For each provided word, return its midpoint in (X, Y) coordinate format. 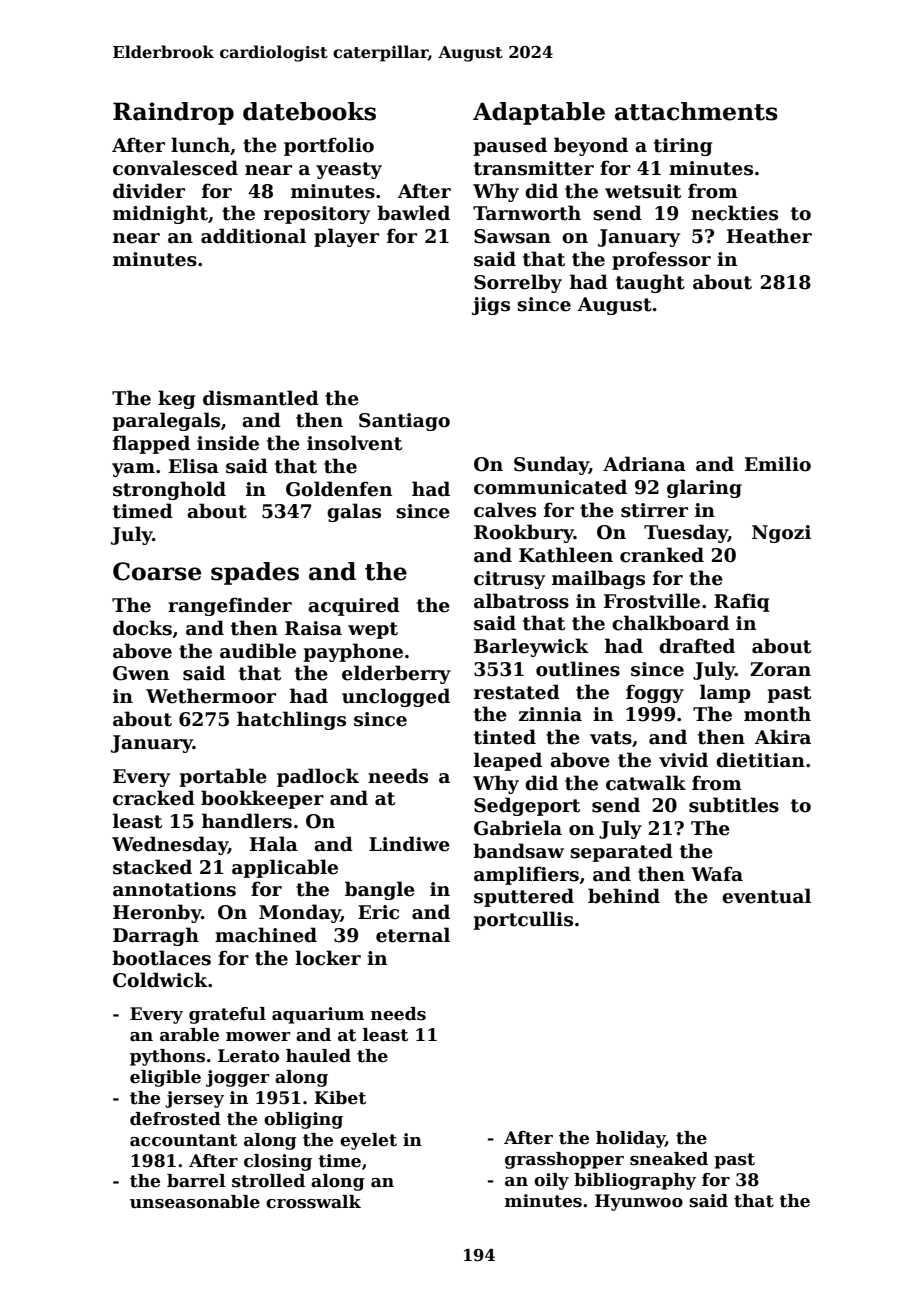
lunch (200, 145)
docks (142, 628)
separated (621, 852)
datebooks (309, 111)
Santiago (404, 422)
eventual (766, 896)
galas (354, 512)
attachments (696, 111)
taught (650, 283)
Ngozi (781, 534)
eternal (413, 935)
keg (176, 399)
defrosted (175, 1119)
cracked (154, 798)
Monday (300, 913)
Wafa (717, 874)
